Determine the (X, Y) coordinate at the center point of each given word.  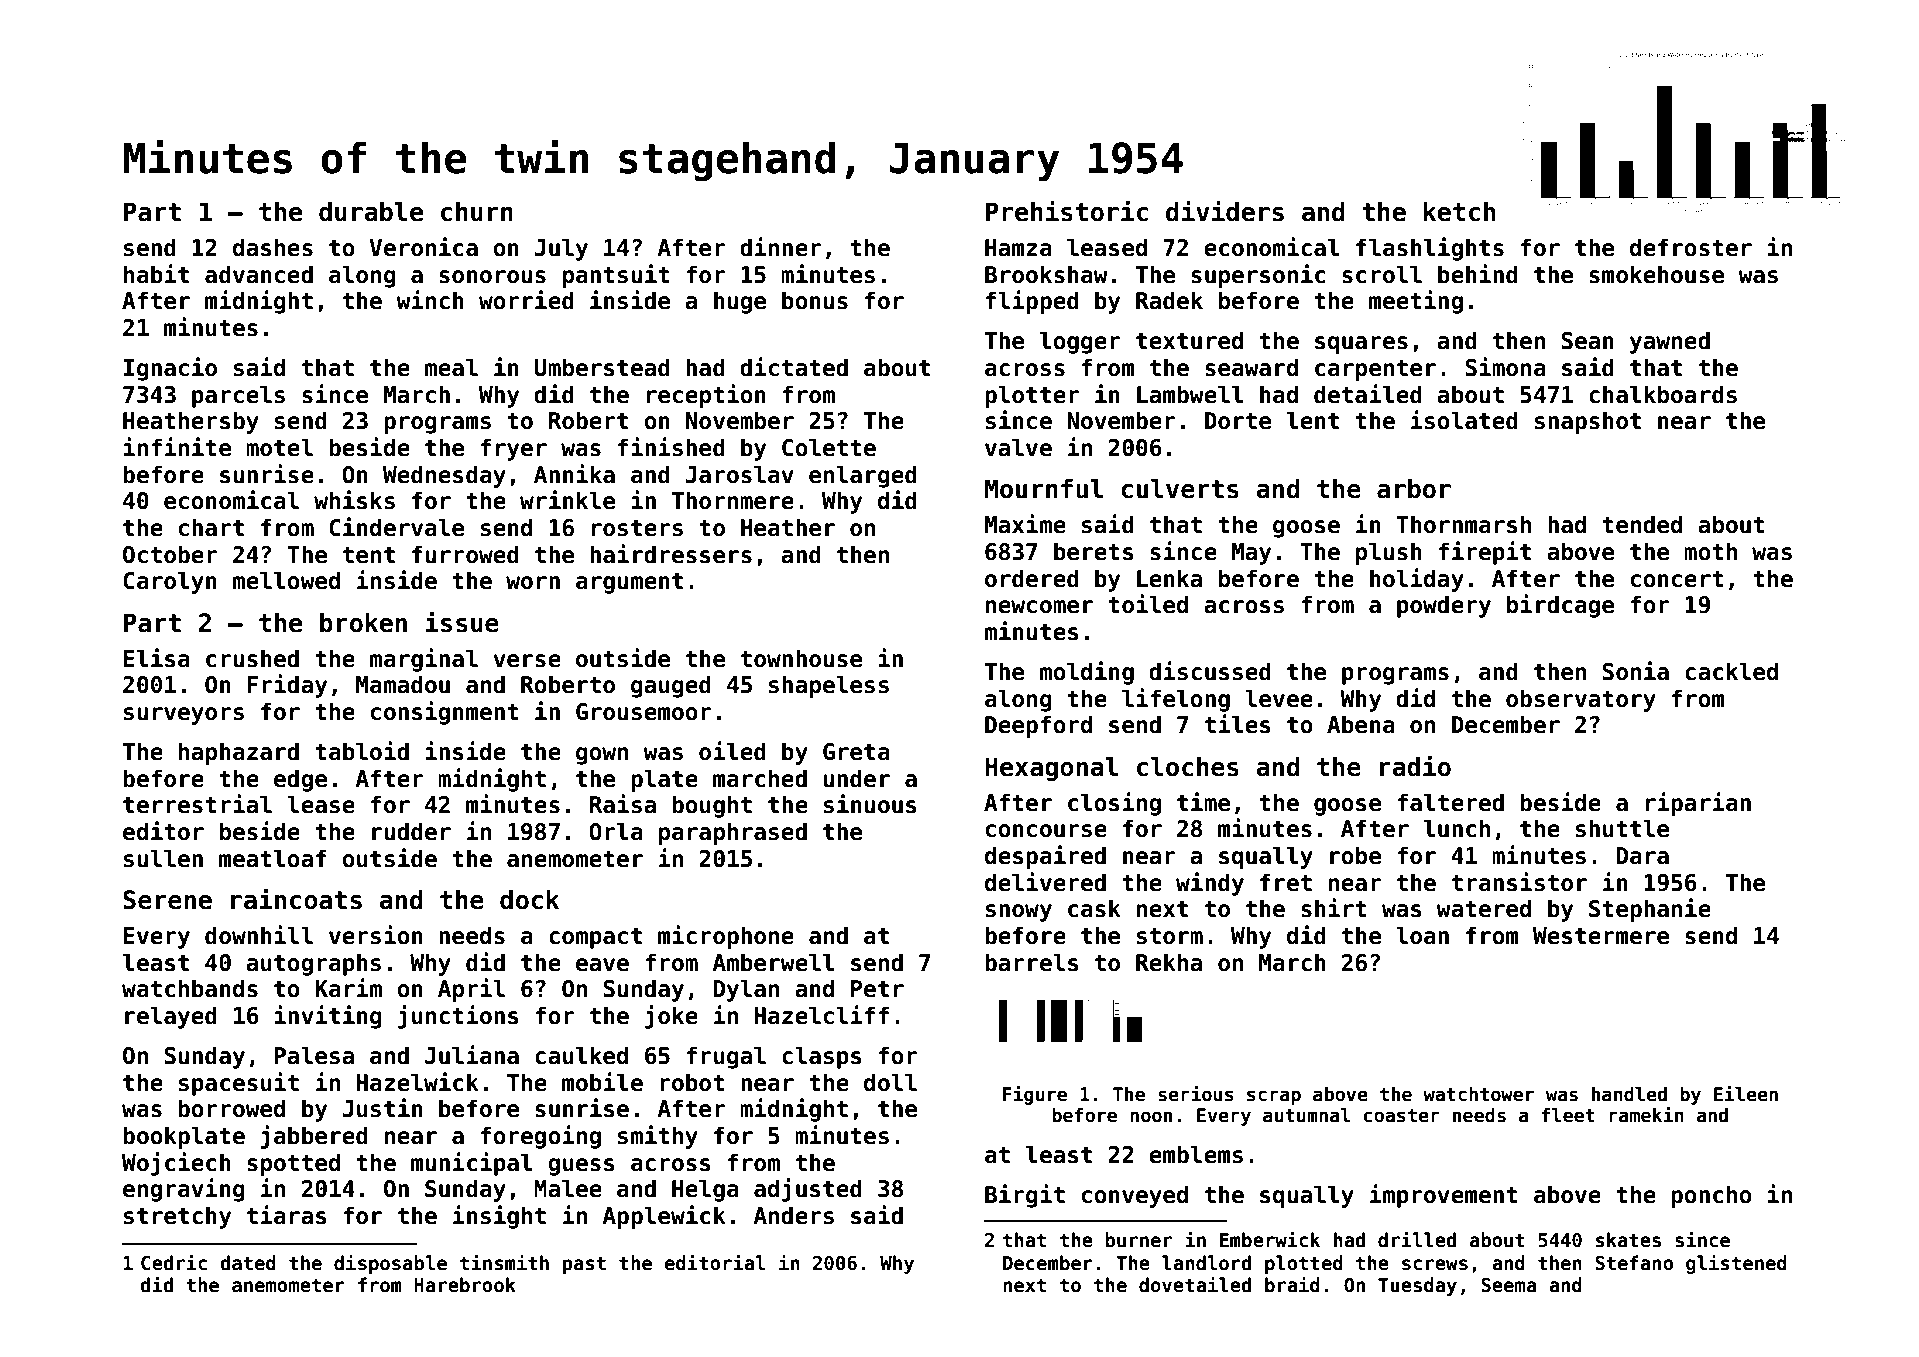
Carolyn (170, 582)
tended (1642, 524)
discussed (1210, 671)
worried (526, 300)
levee (1279, 698)
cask (1094, 908)
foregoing (541, 1137)
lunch (1457, 828)
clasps (822, 1057)
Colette (829, 447)
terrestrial (197, 804)
